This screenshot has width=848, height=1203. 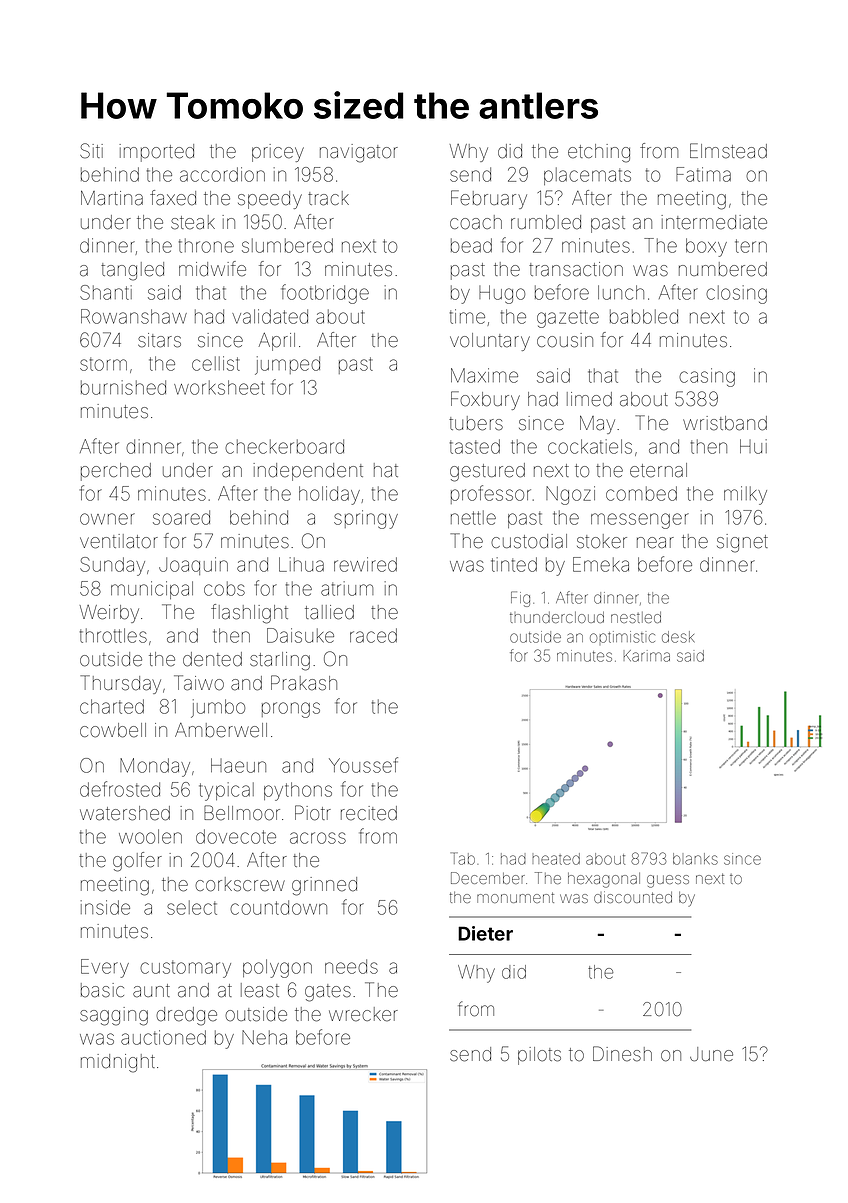 What do you see at coordinates (328, 198) in the screenshot?
I see `track` at bounding box center [328, 198].
